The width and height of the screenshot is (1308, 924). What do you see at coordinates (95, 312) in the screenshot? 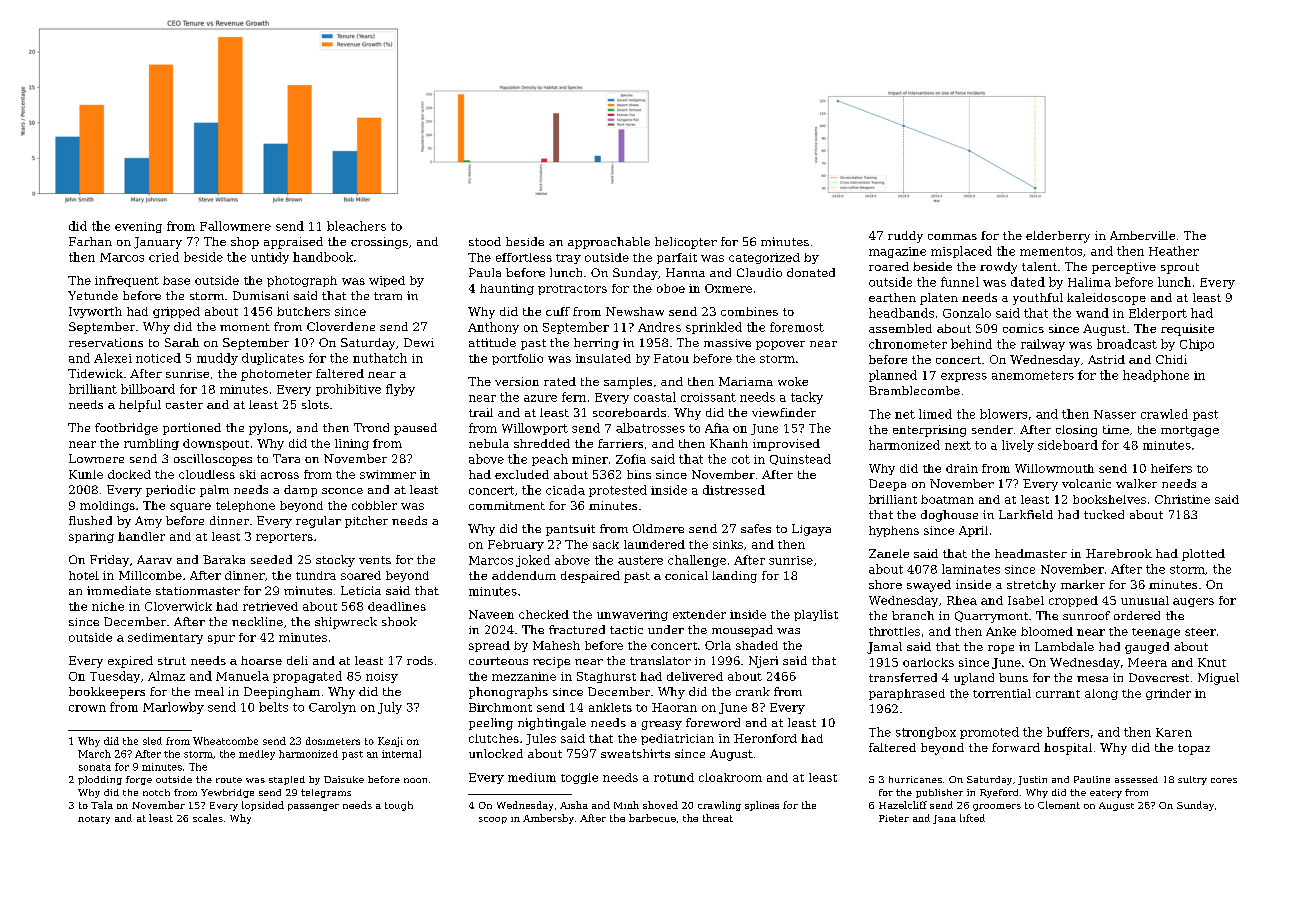
I see `Ivyworth` at bounding box center [95, 312].
